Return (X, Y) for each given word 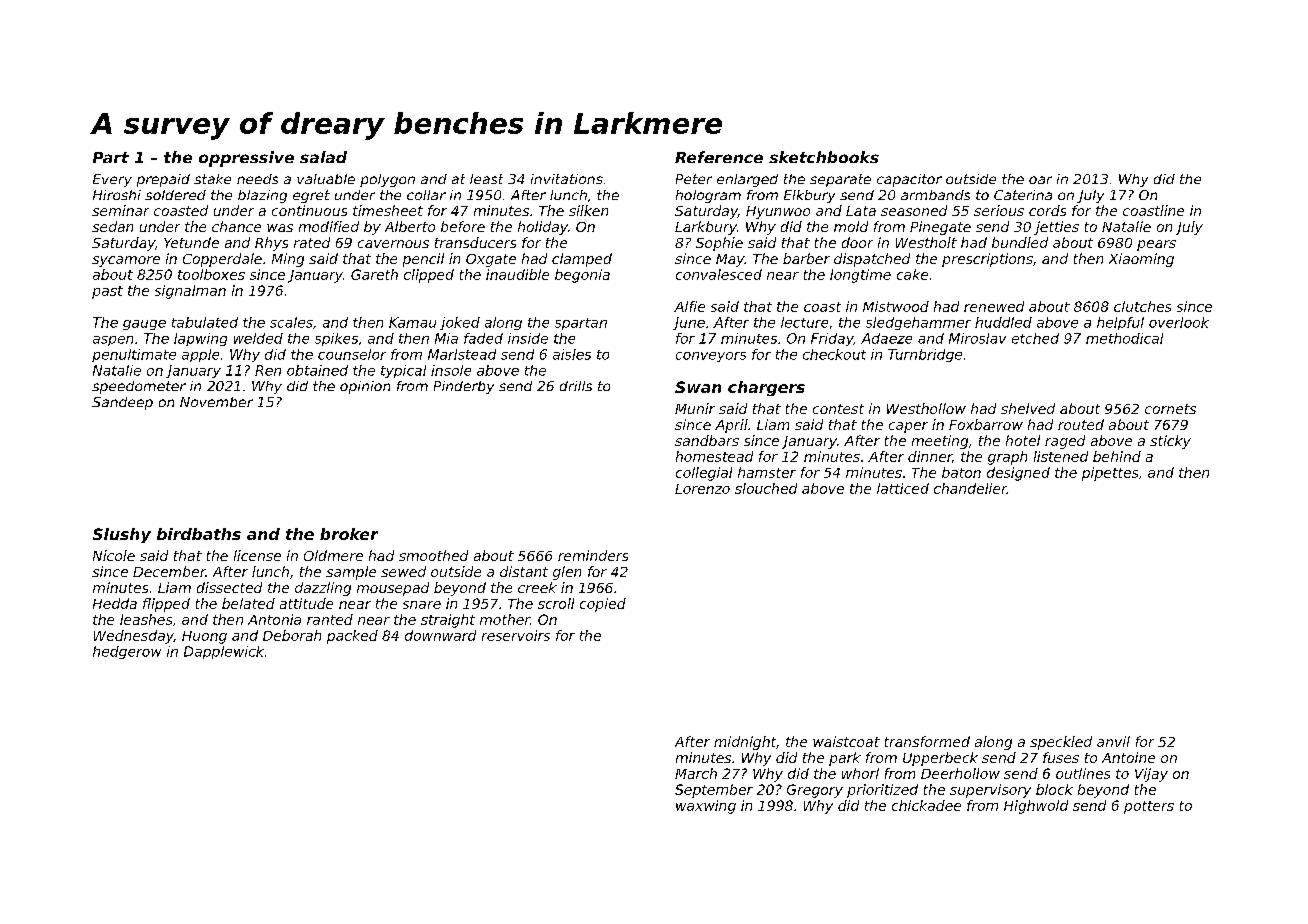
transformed (927, 741)
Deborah (292, 635)
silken (588, 210)
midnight (745, 743)
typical (403, 371)
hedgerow (127, 652)
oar (1040, 180)
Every (112, 180)
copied (603, 605)
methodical (1124, 338)
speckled (1061, 743)
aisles (572, 354)
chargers (766, 388)
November (216, 402)
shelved (1028, 408)
